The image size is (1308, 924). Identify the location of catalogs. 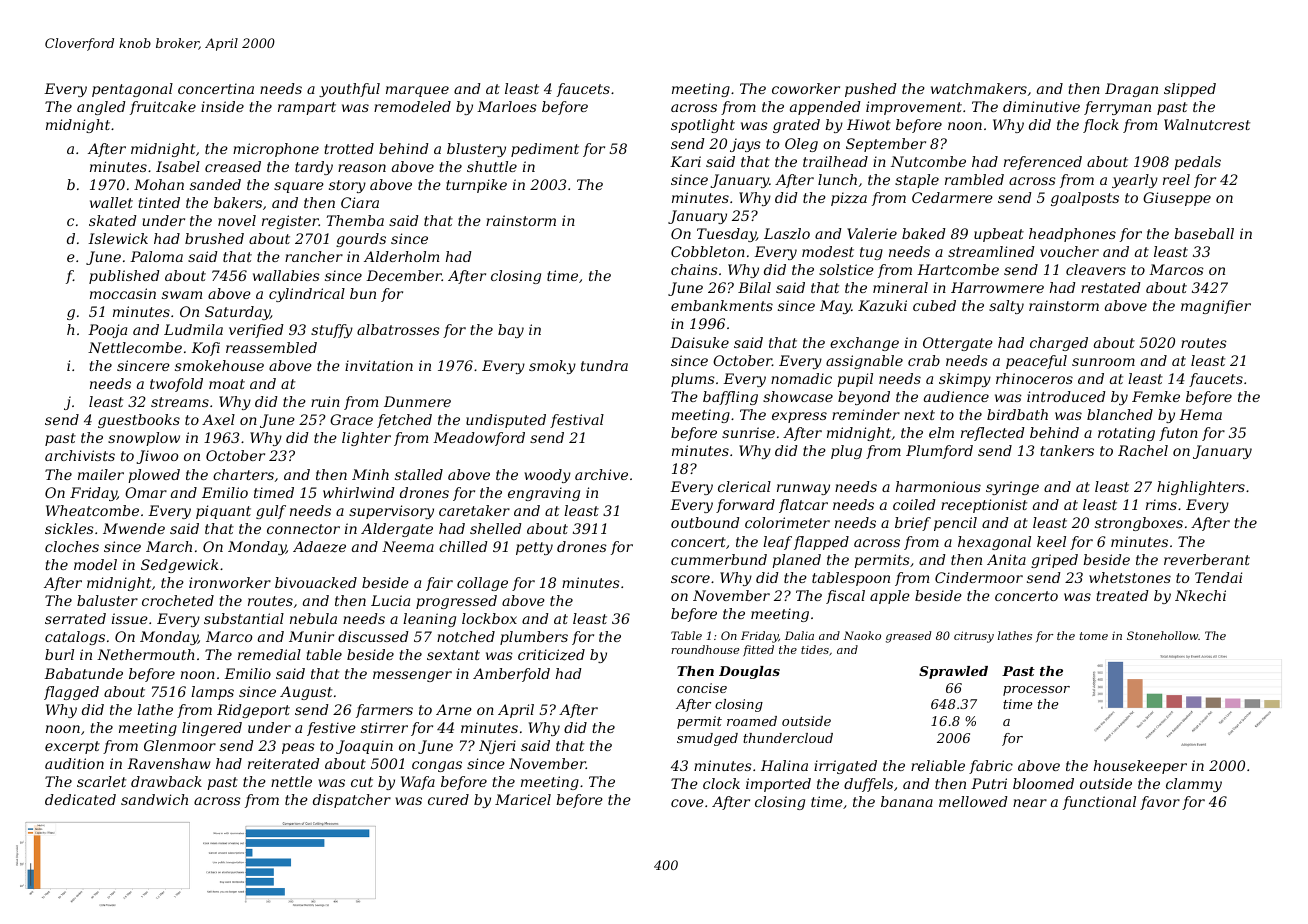
(75, 638).
